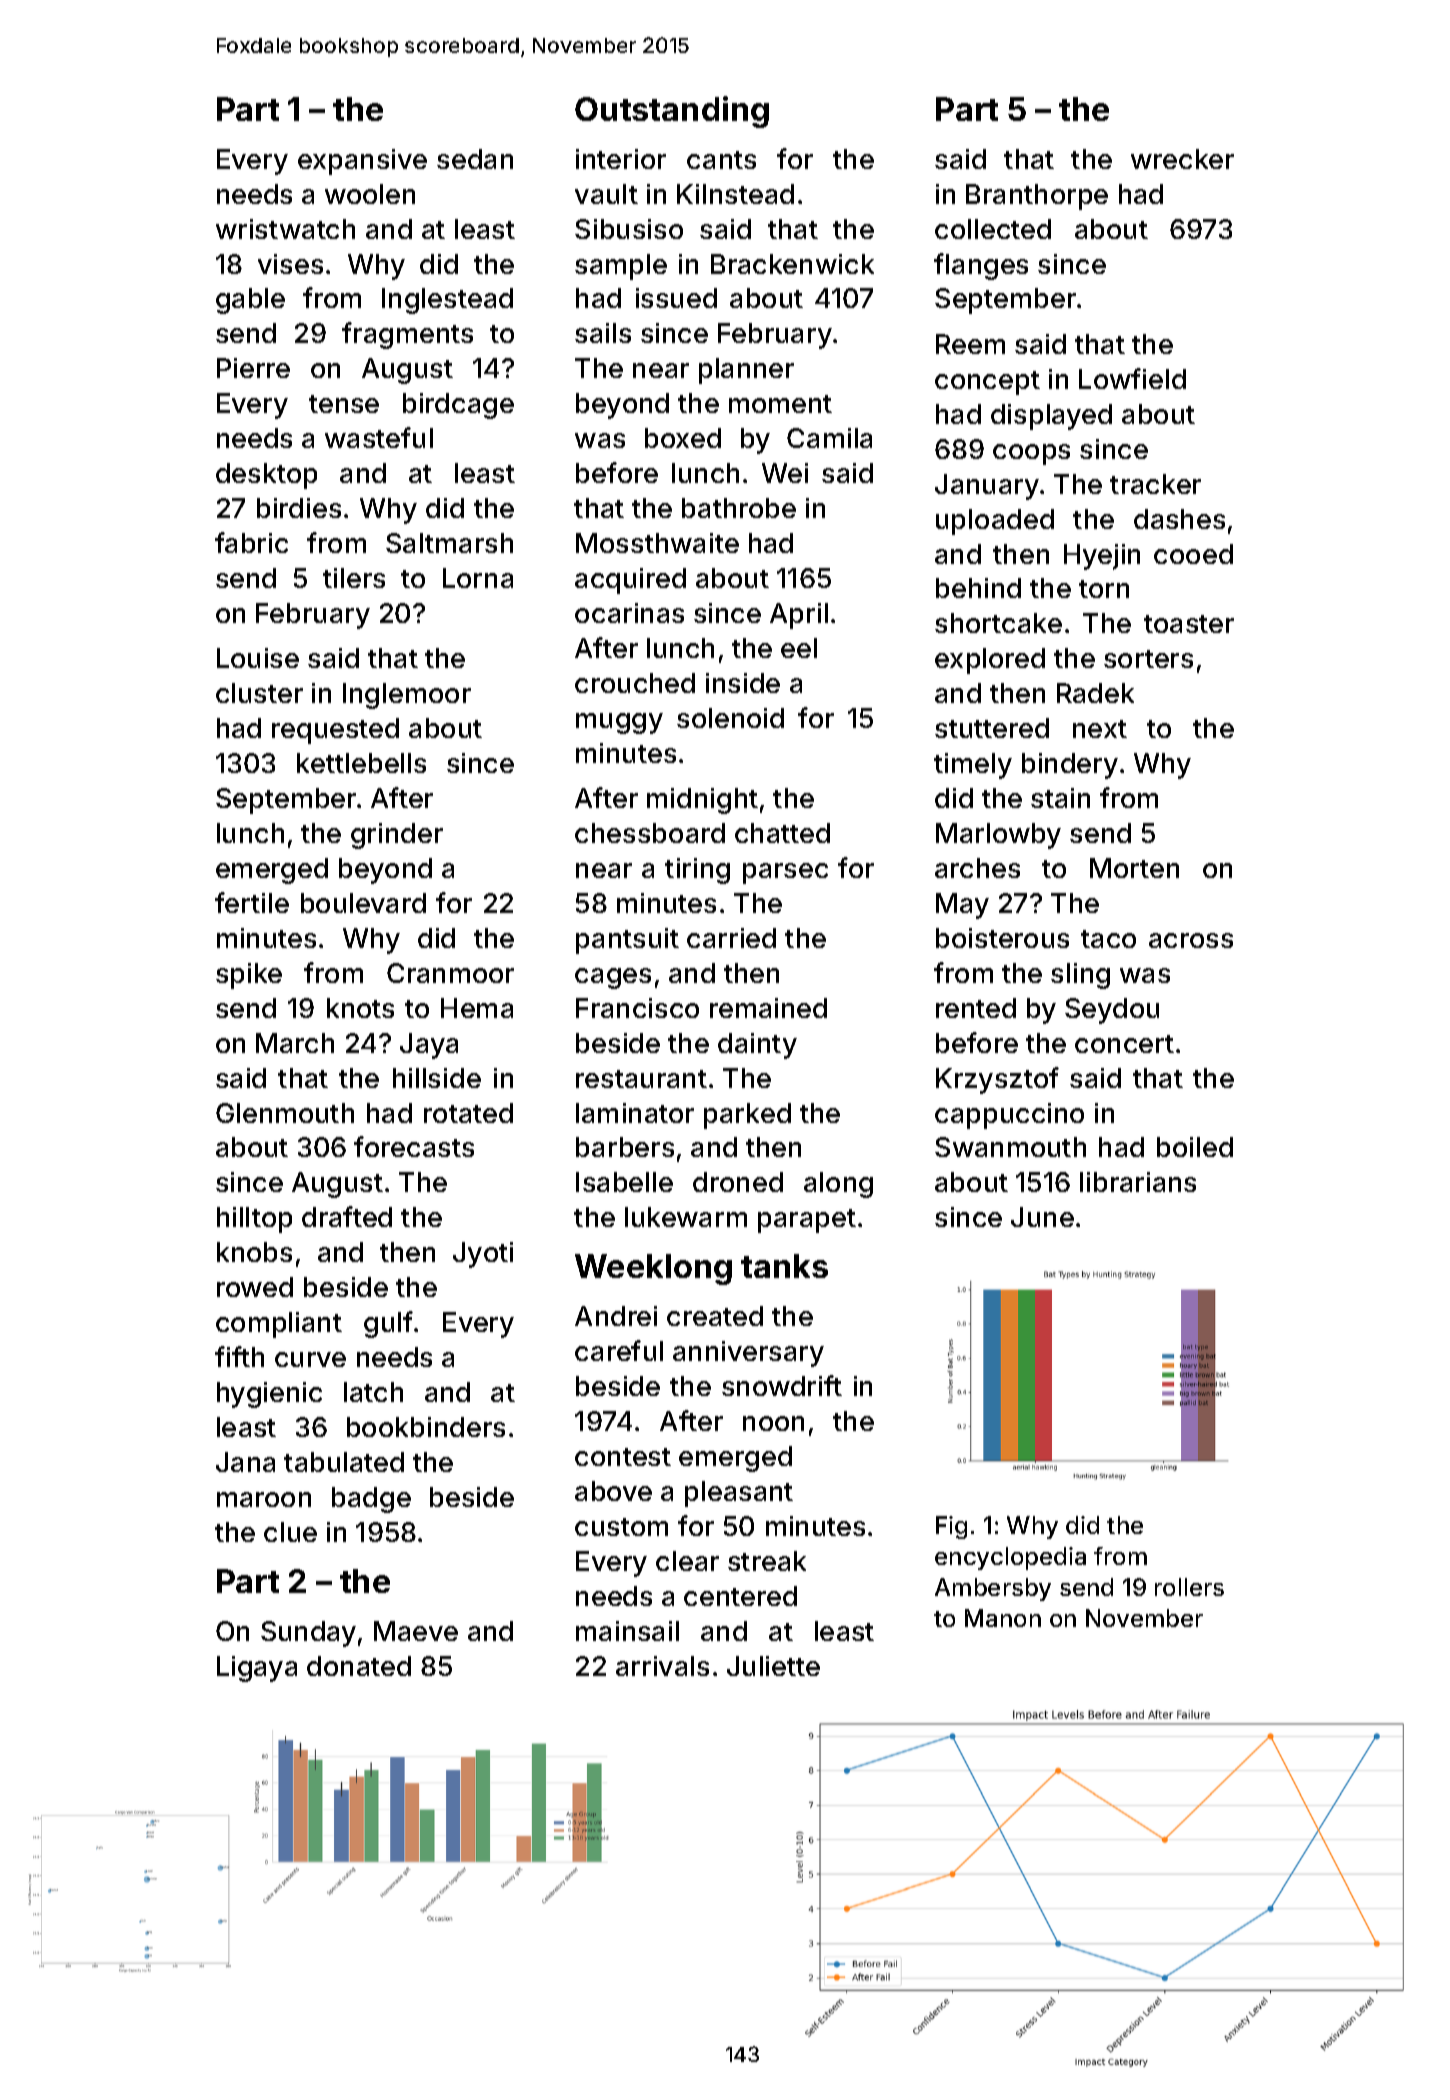 The height and width of the screenshot is (2100, 1450). What do you see at coordinates (970, 344) in the screenshot?
I see `Reem` at bounding box center [970, 344].
